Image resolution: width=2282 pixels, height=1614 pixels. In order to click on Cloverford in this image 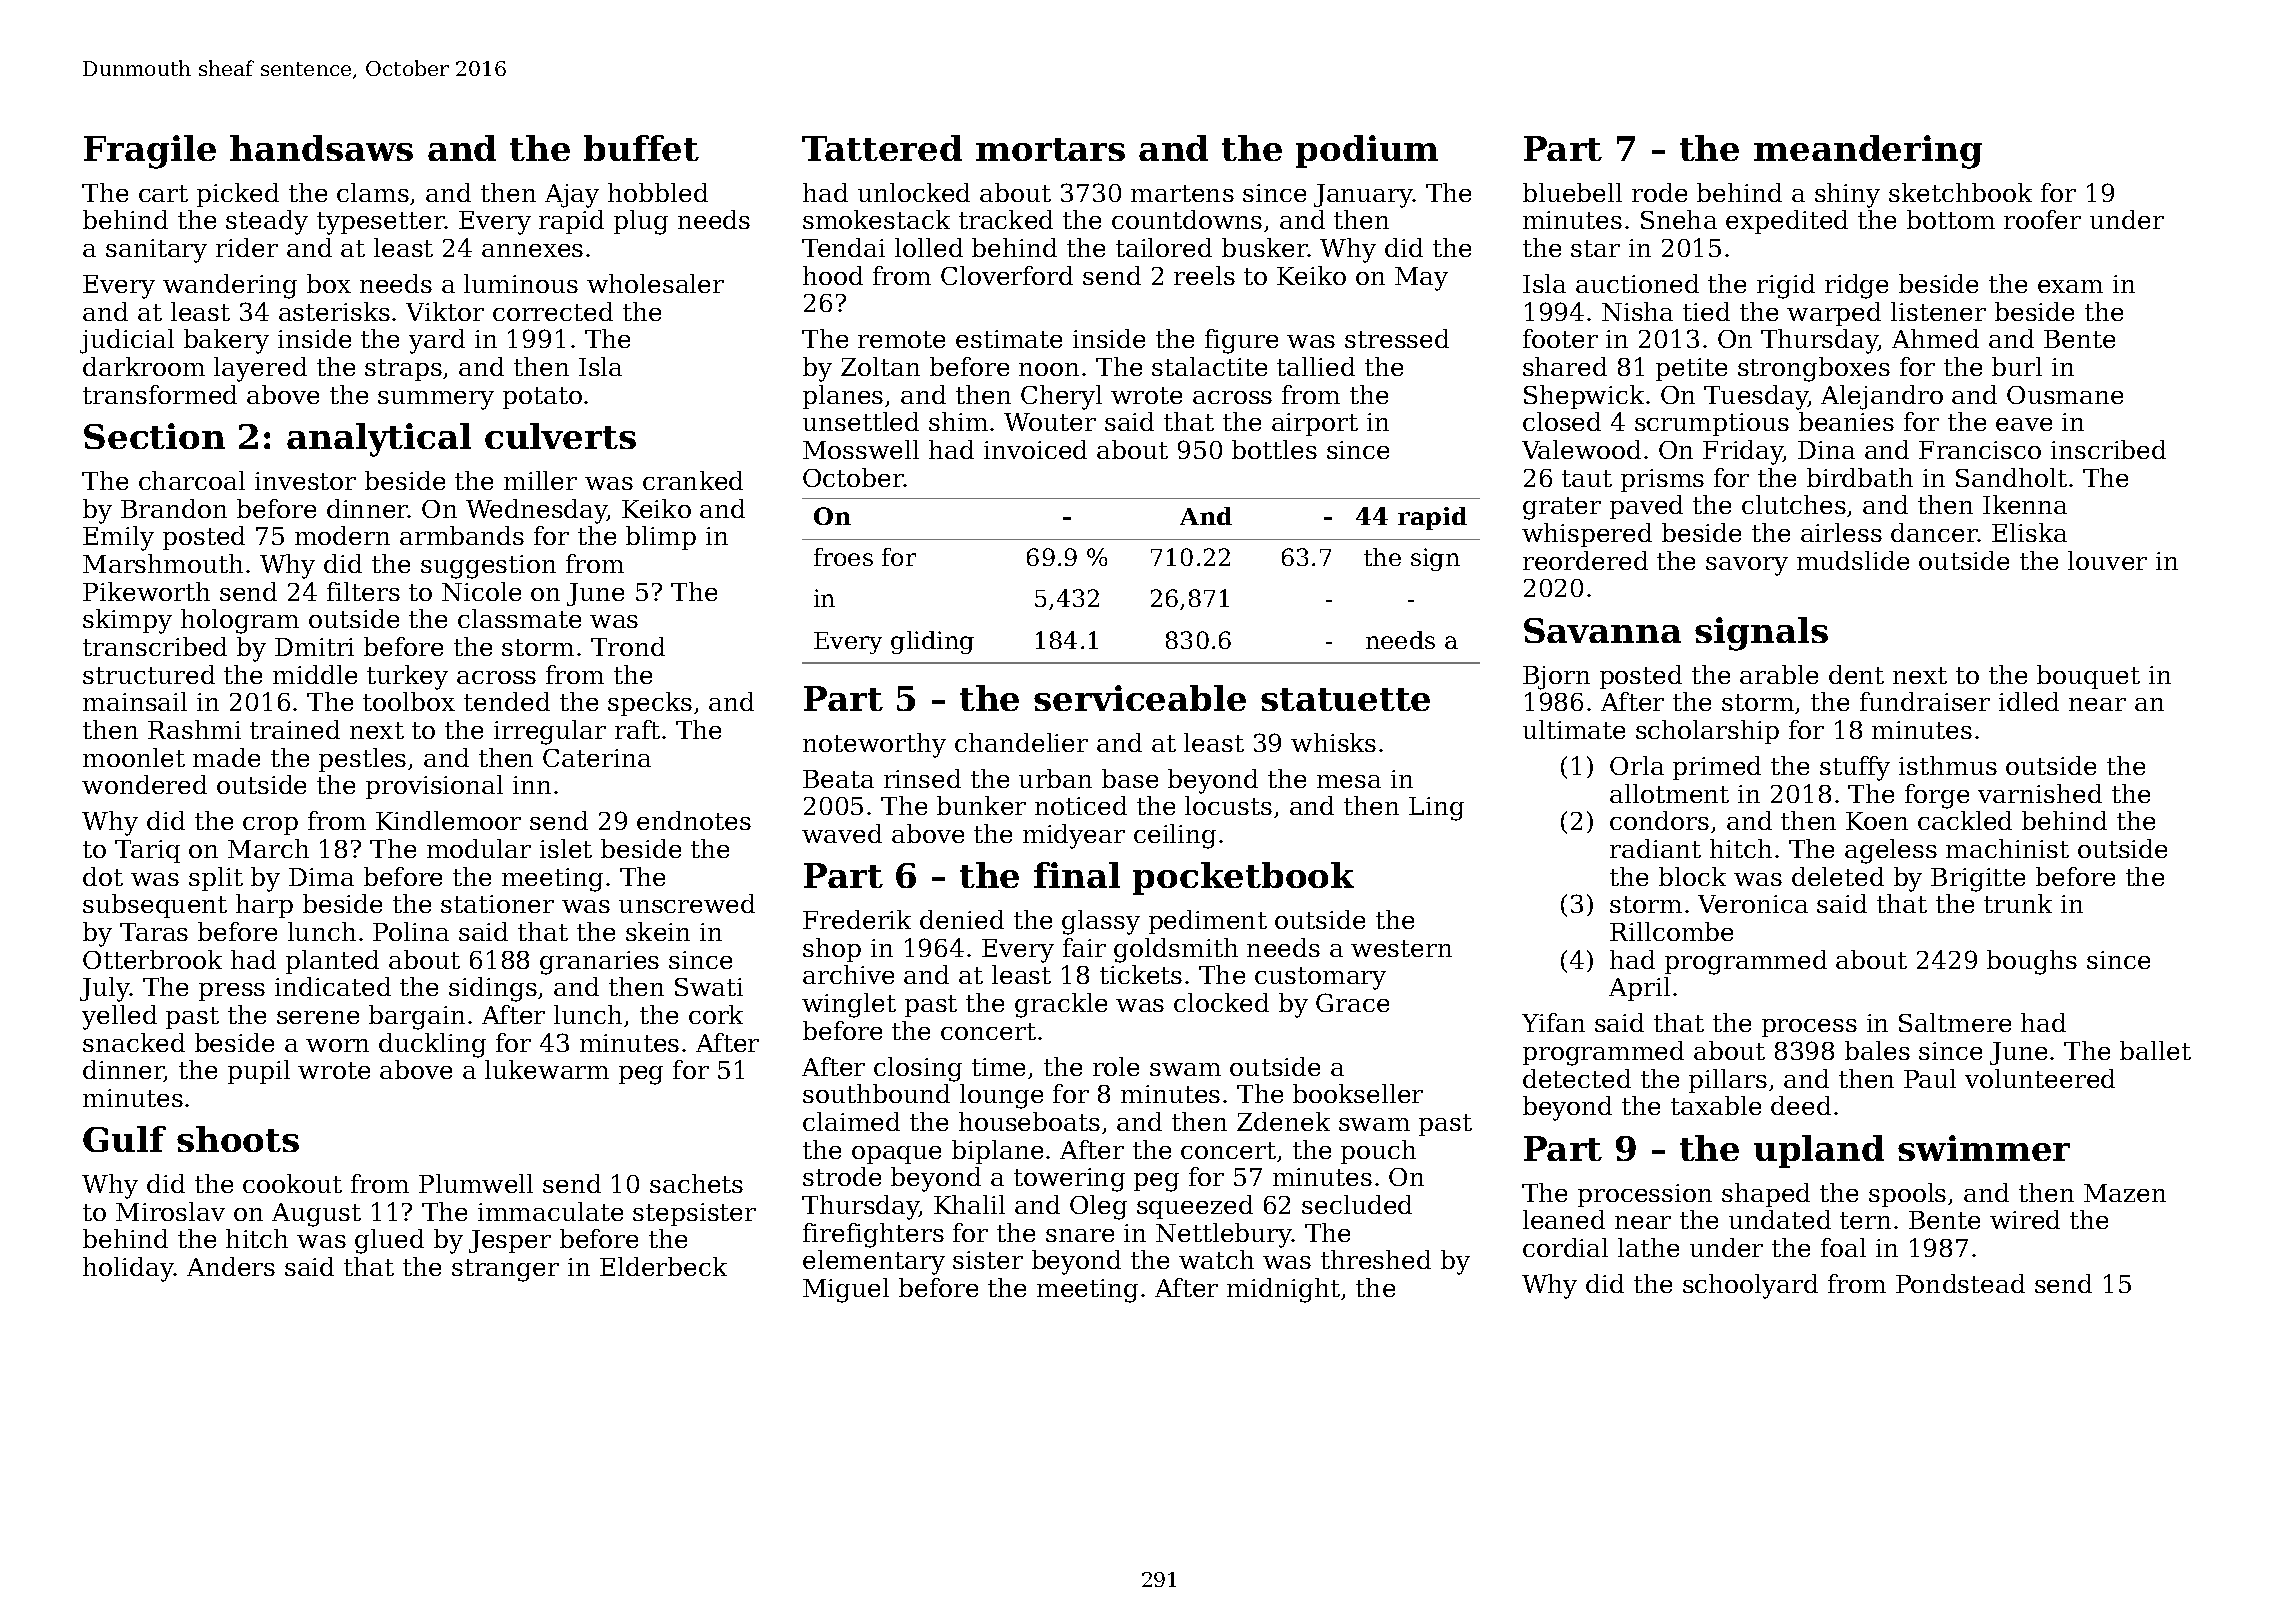, I will do `click(1007, 275)`.
